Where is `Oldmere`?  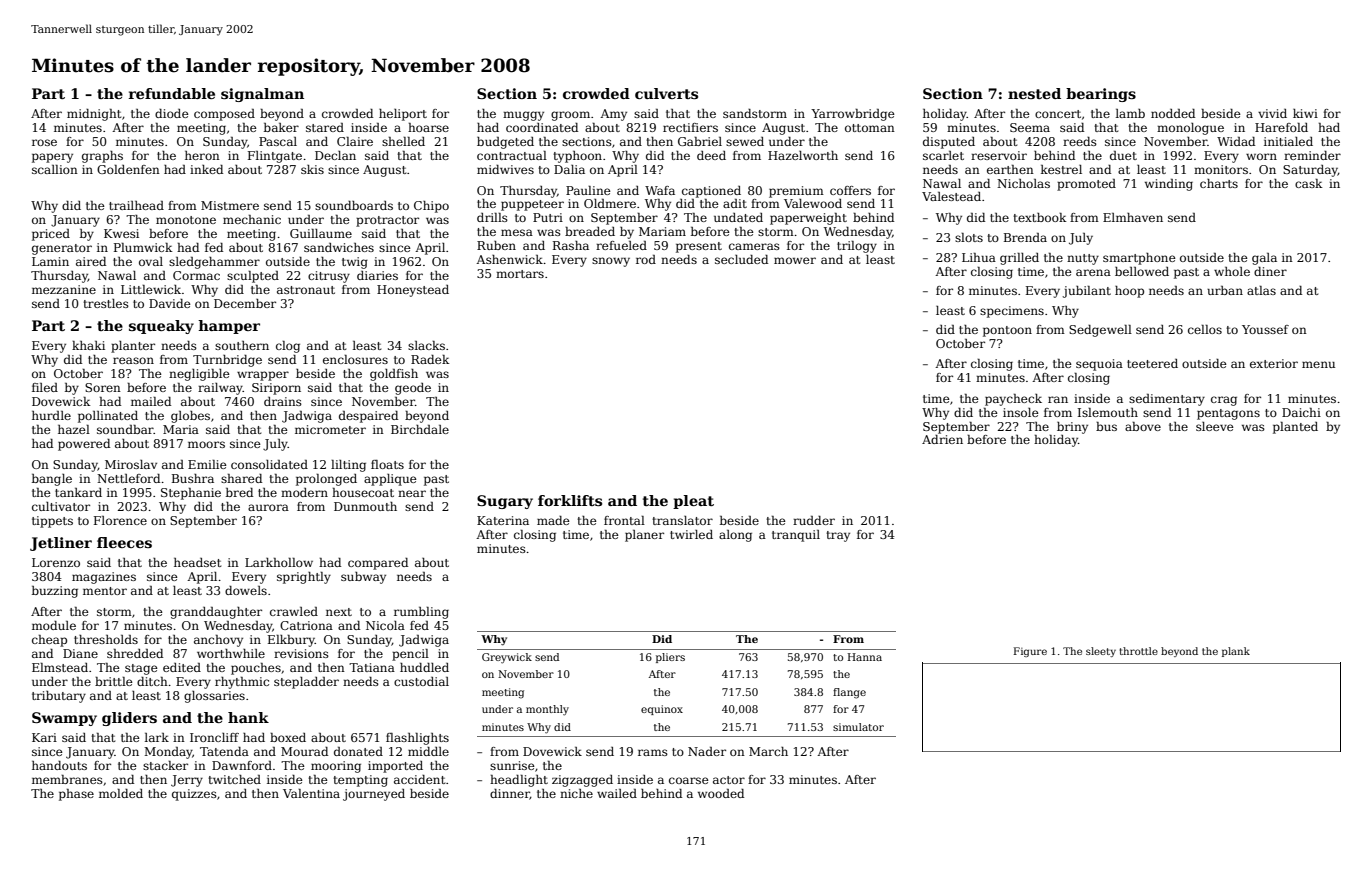 Oldmere is located at coordinates (610, 203).
